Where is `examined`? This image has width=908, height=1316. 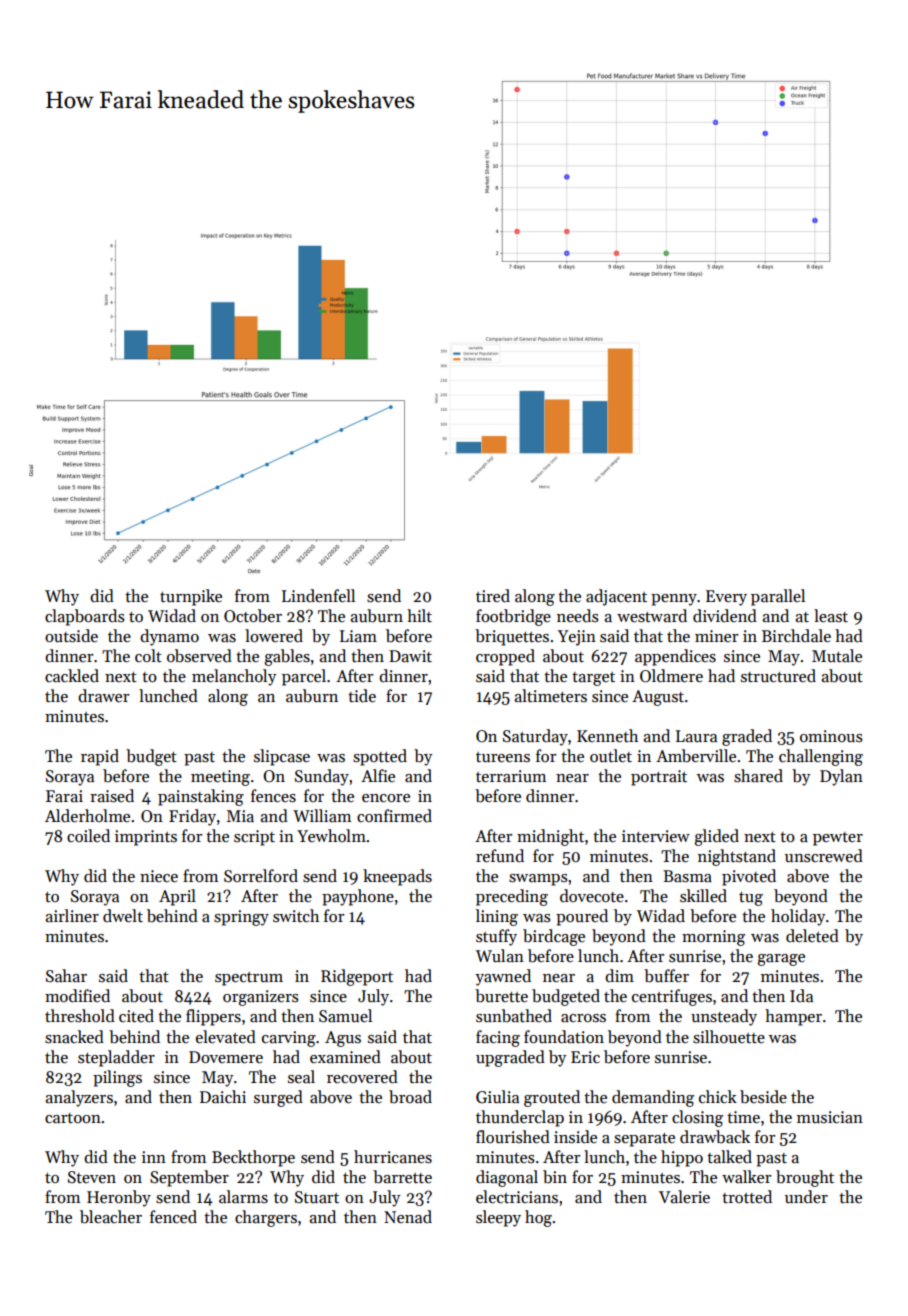
examined is located at coordinates (345, 1057).
